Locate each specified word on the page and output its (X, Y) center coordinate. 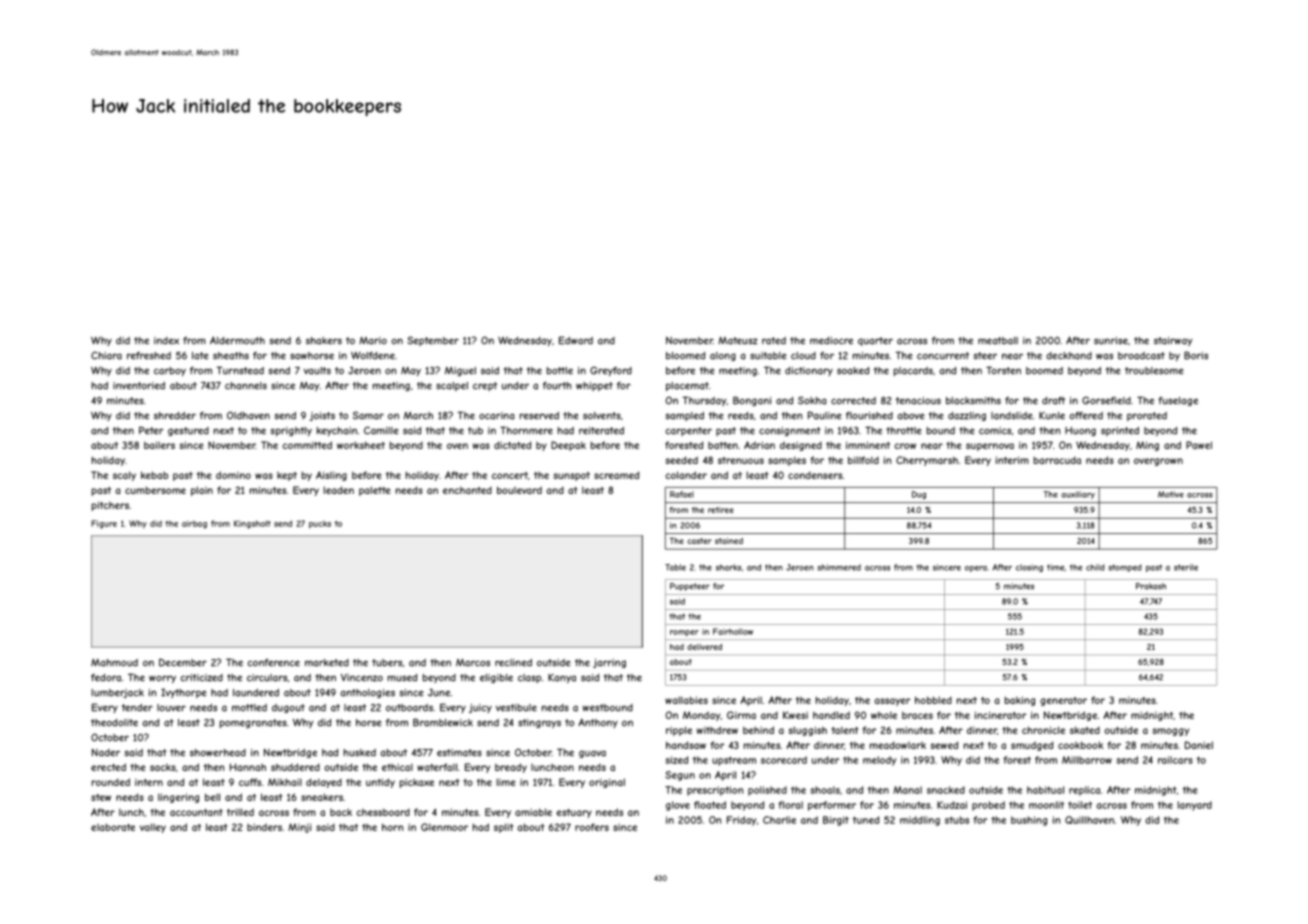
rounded (111, 782)
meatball (998, 341)
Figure (104, 524)
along (723, 356)
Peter (151, 430)
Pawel (1199, 445)
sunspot (571, 476)
